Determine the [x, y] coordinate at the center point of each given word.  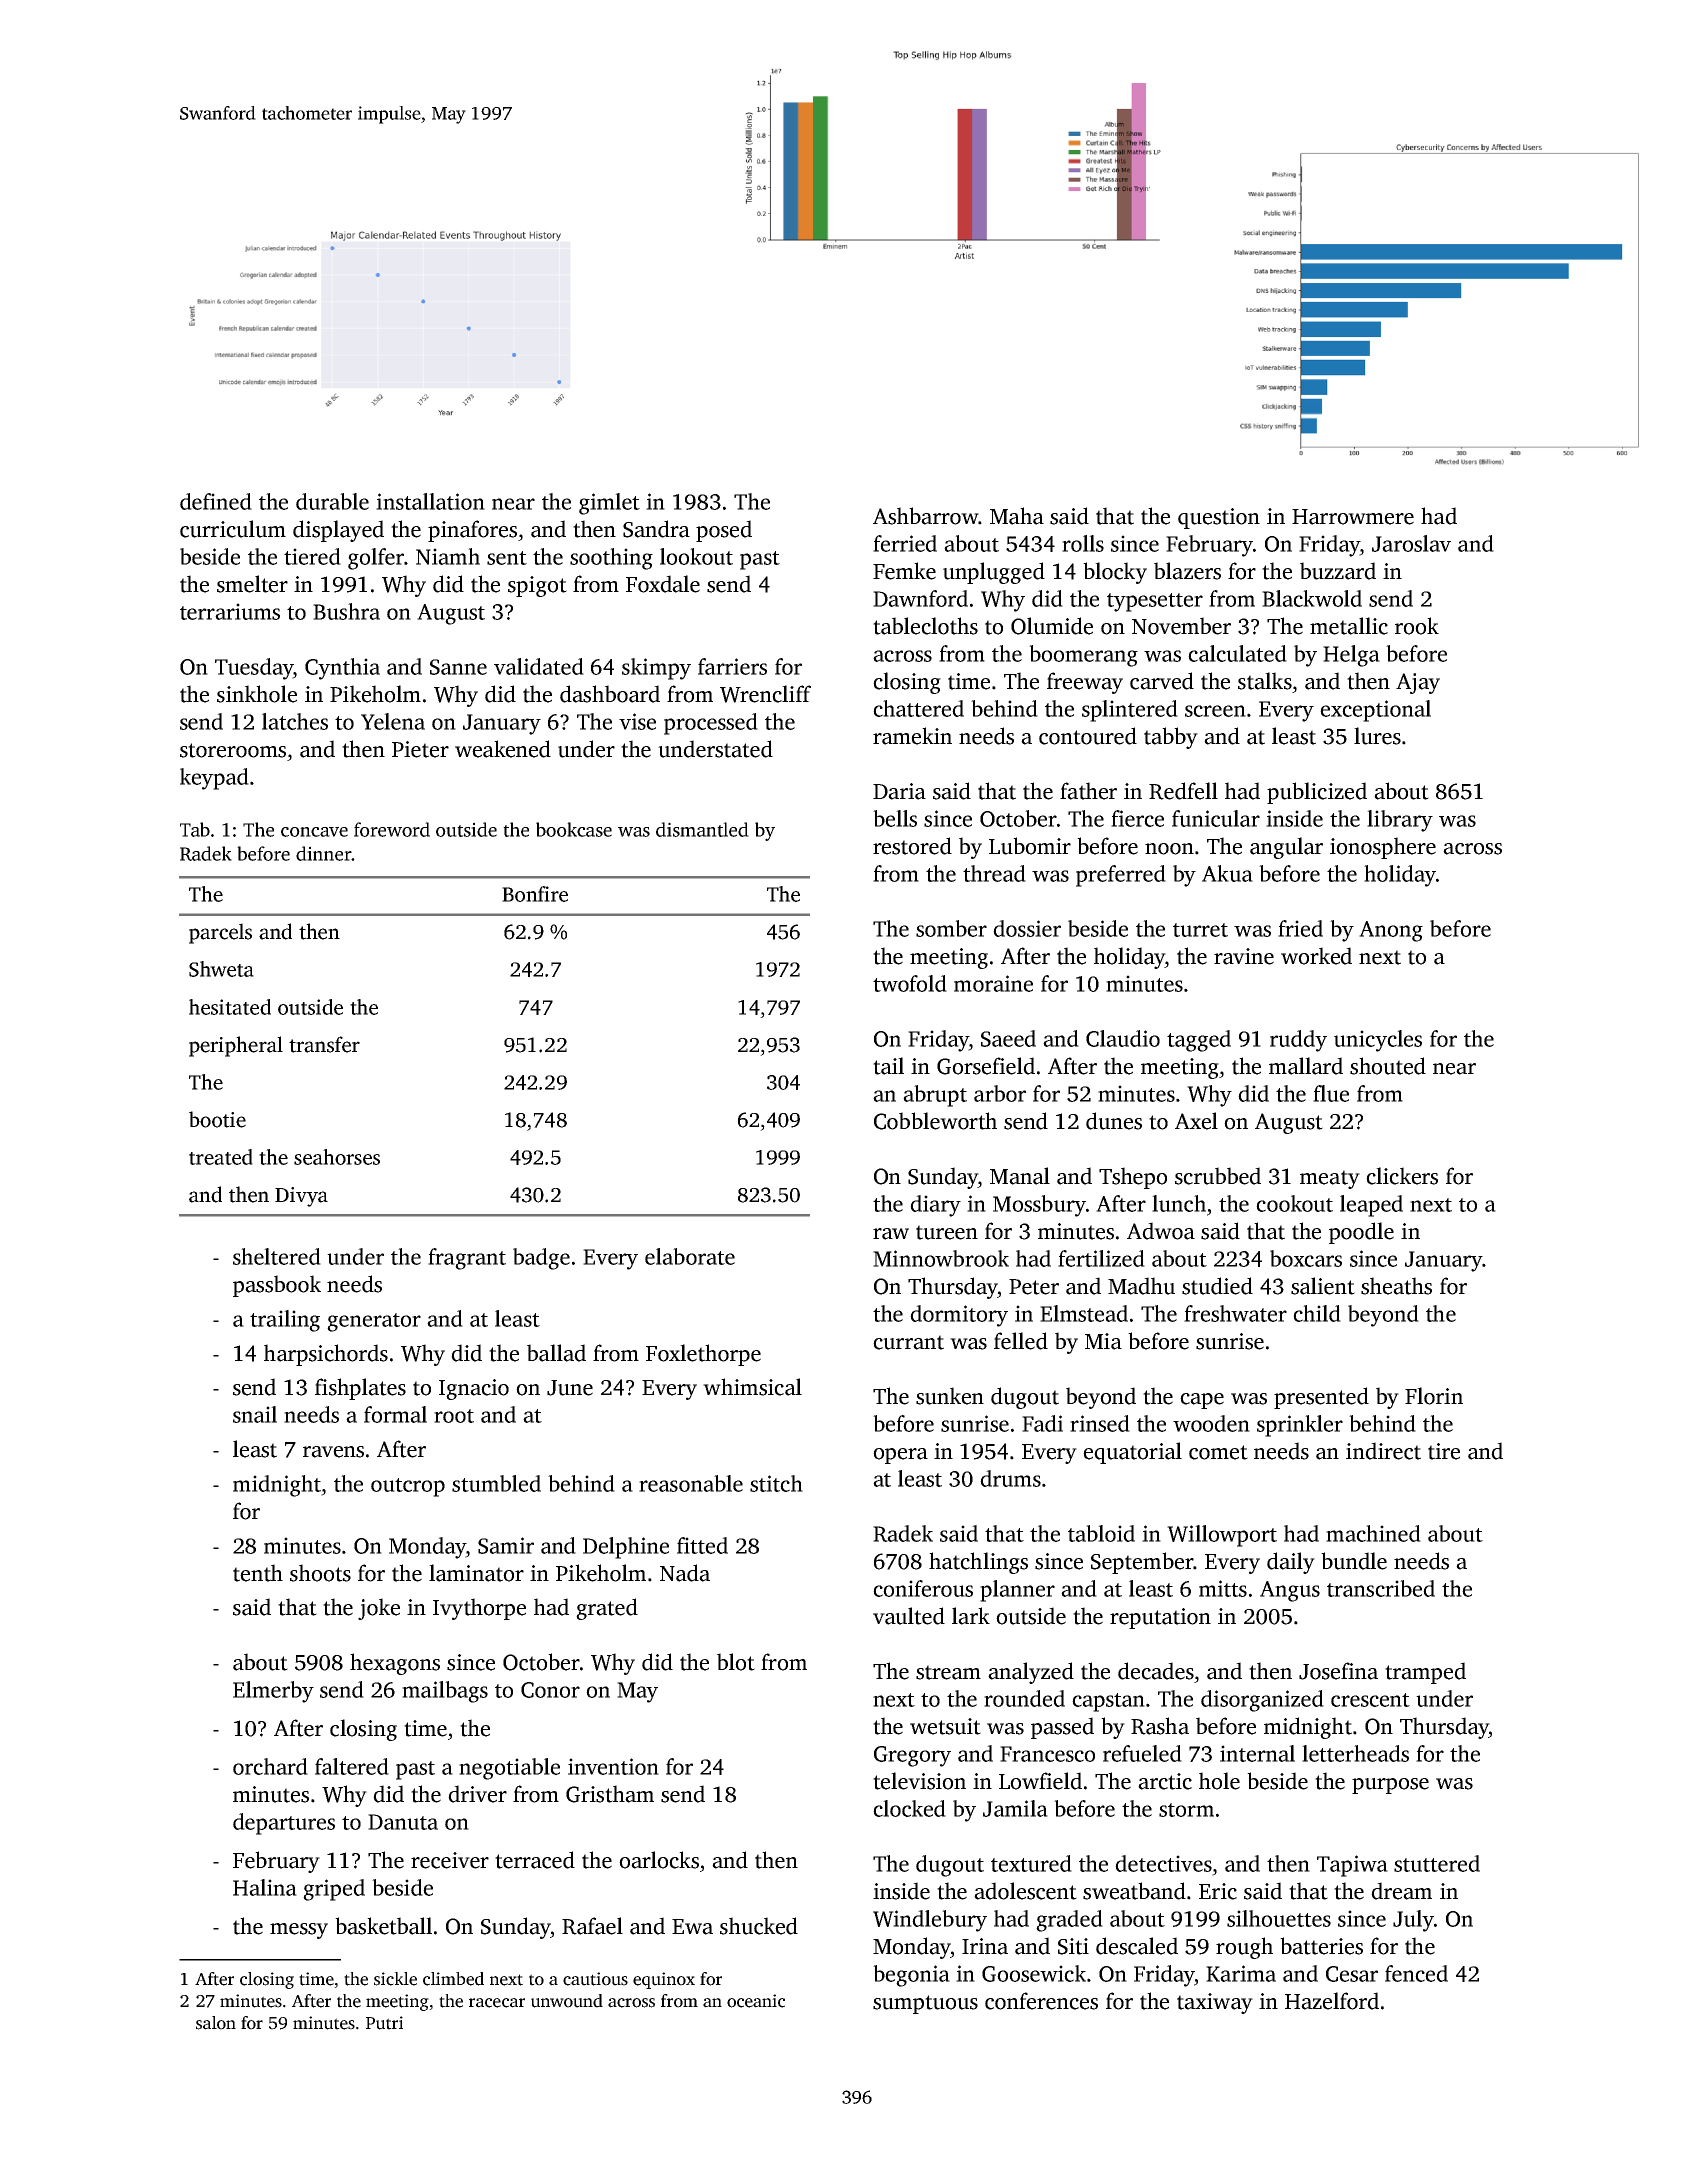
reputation [1160, 1618]
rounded [1024, 1698]
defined [216, 501]
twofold [910, 983]
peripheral [236, 1046]
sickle [395, 1979]
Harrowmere [1353, 517]
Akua [1227, 873]
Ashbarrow [925, 516]
